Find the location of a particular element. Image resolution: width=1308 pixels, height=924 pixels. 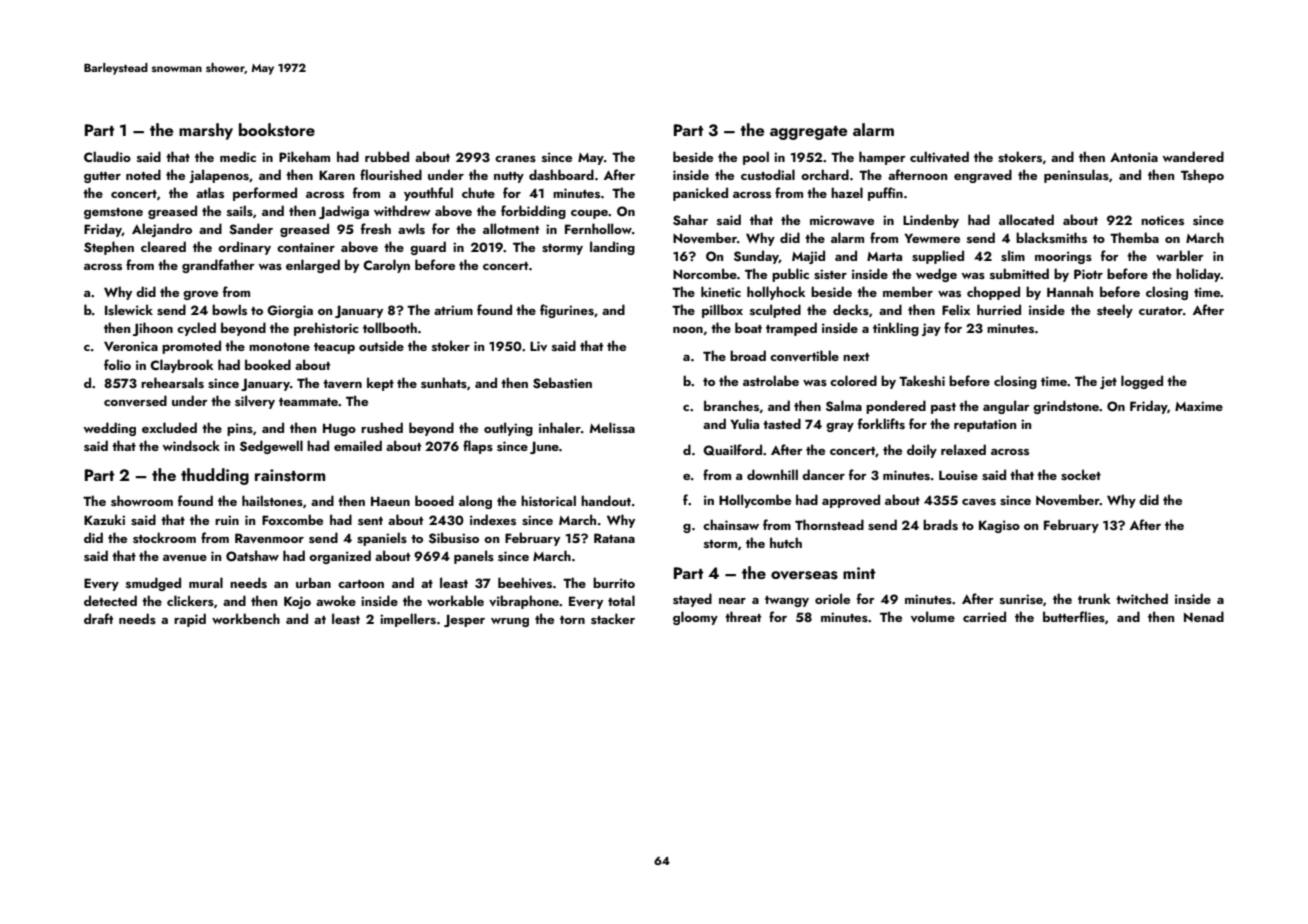

Sahar is located at coordinates (690, 220).
